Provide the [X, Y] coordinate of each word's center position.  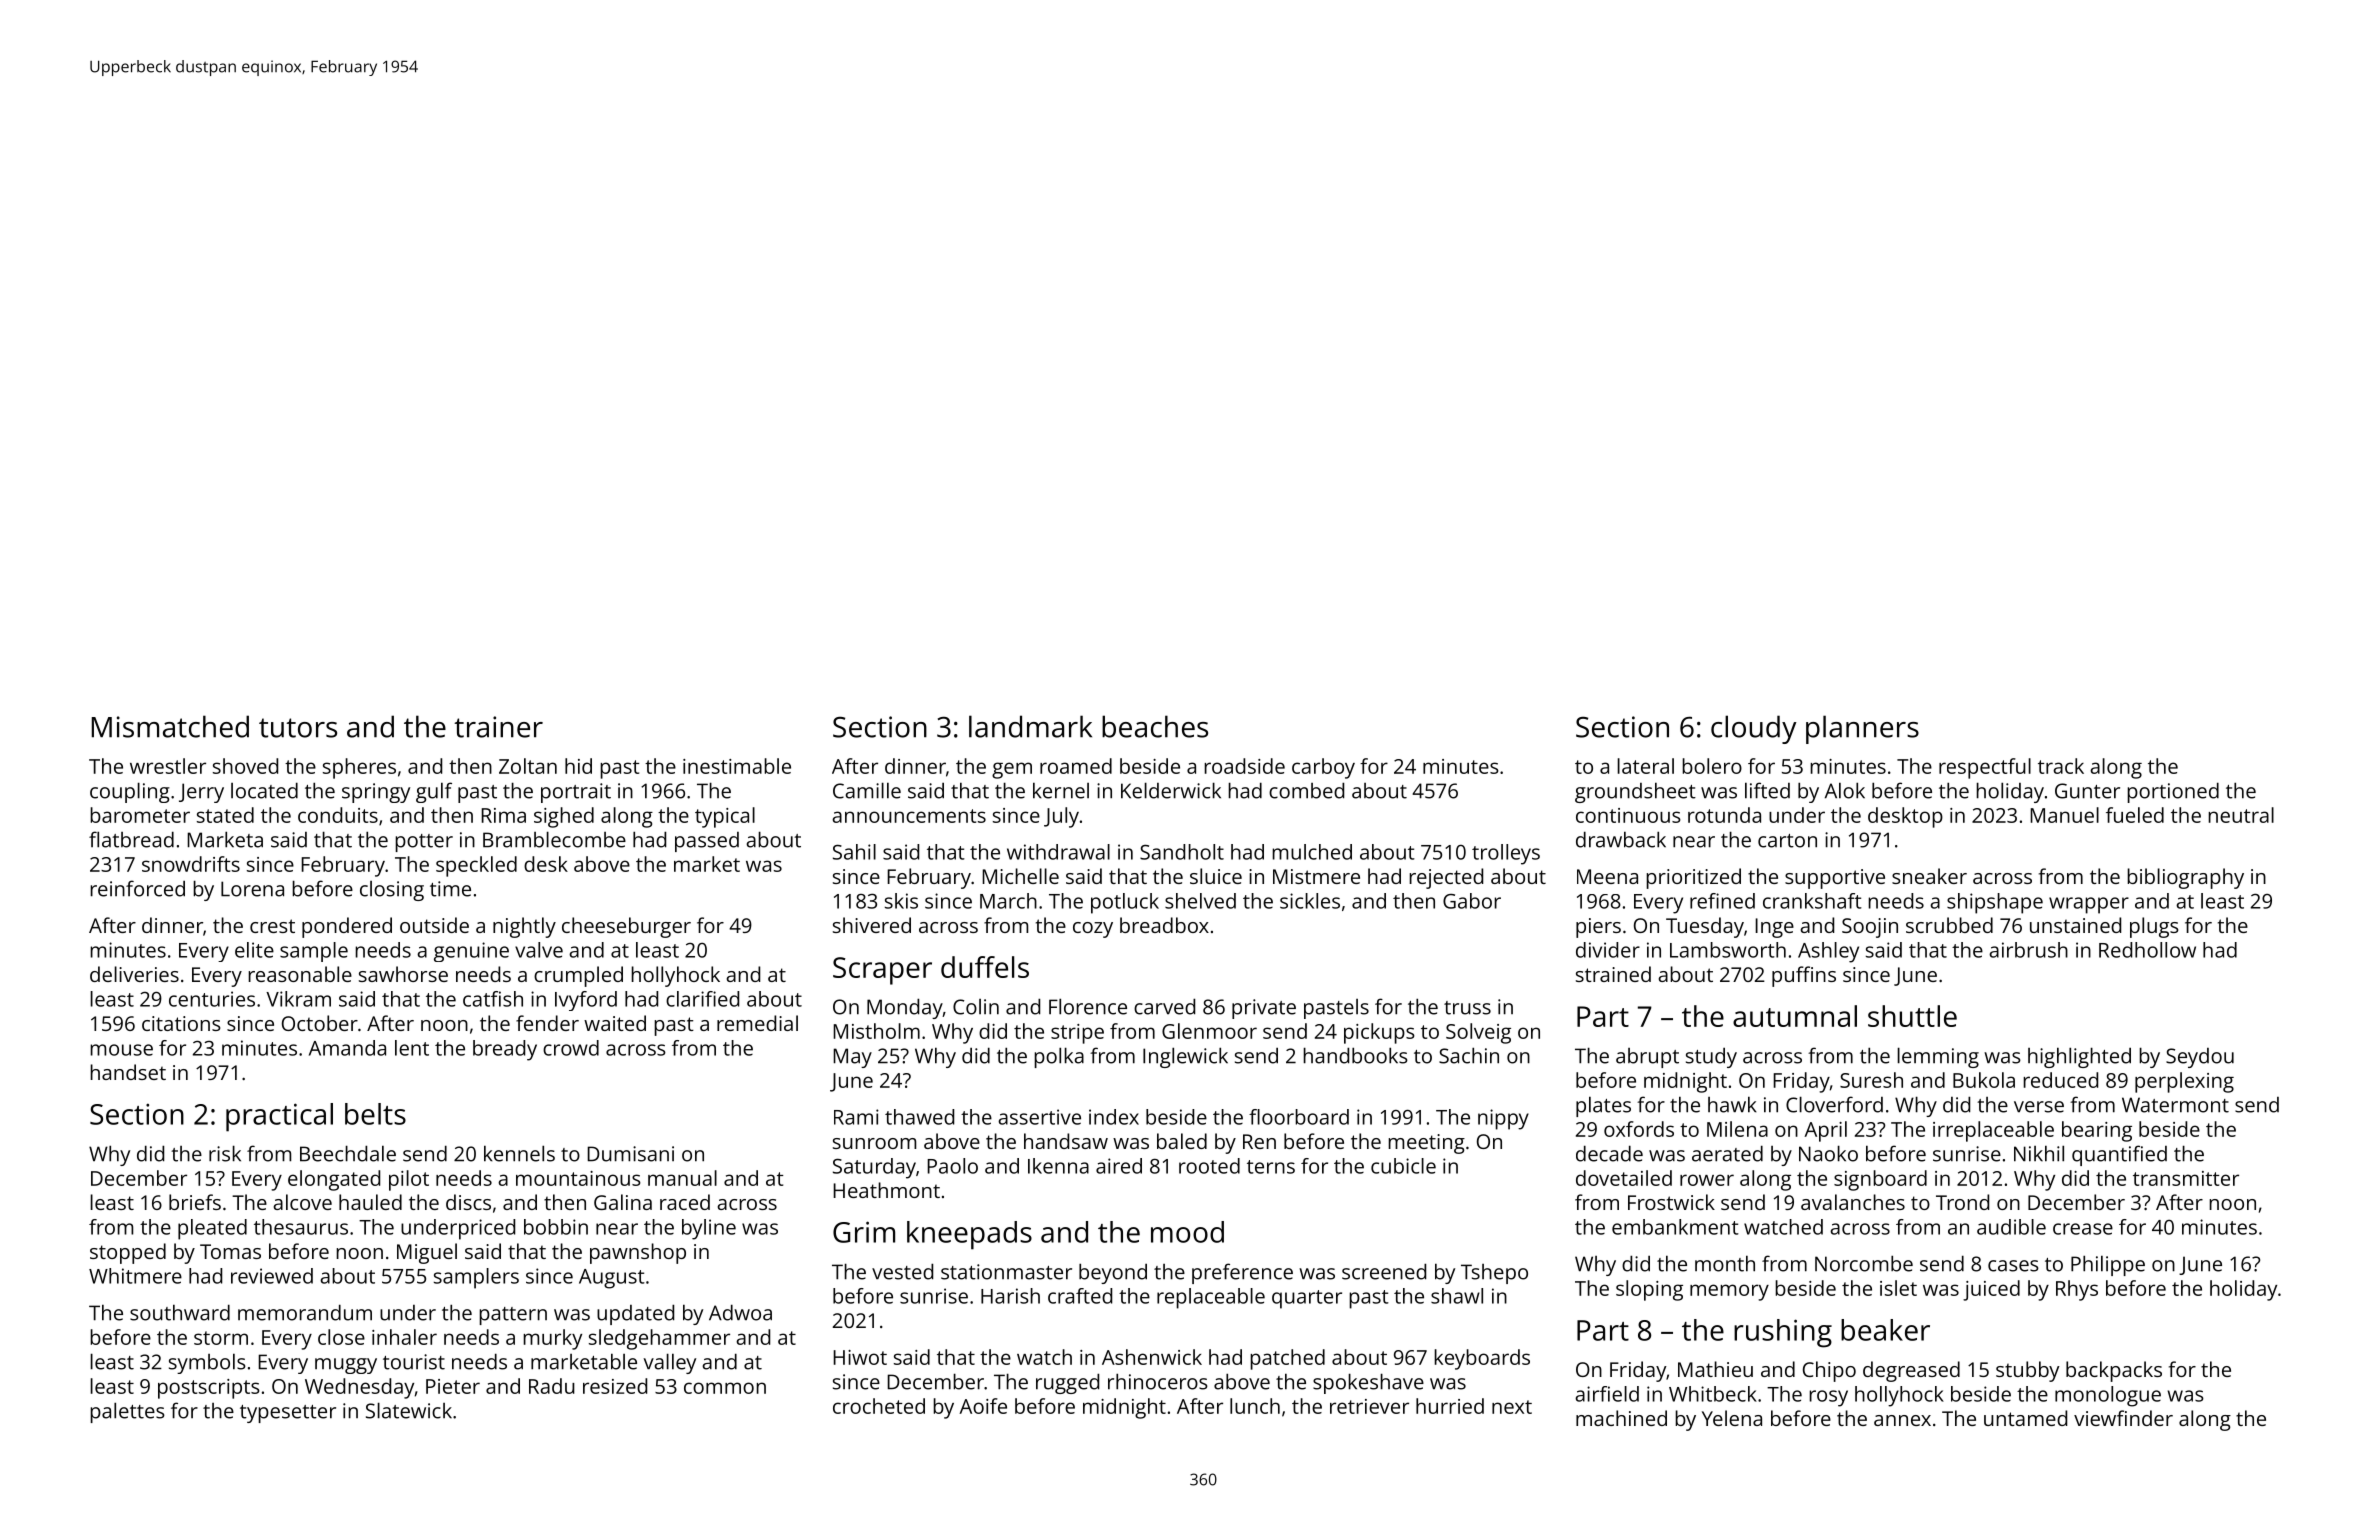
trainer [498, 727]
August [612, 1279]
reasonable [300, 974]
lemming [1938, 1057]
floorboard [1299, 1117]
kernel [1061, 790]
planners [1862, 729]
